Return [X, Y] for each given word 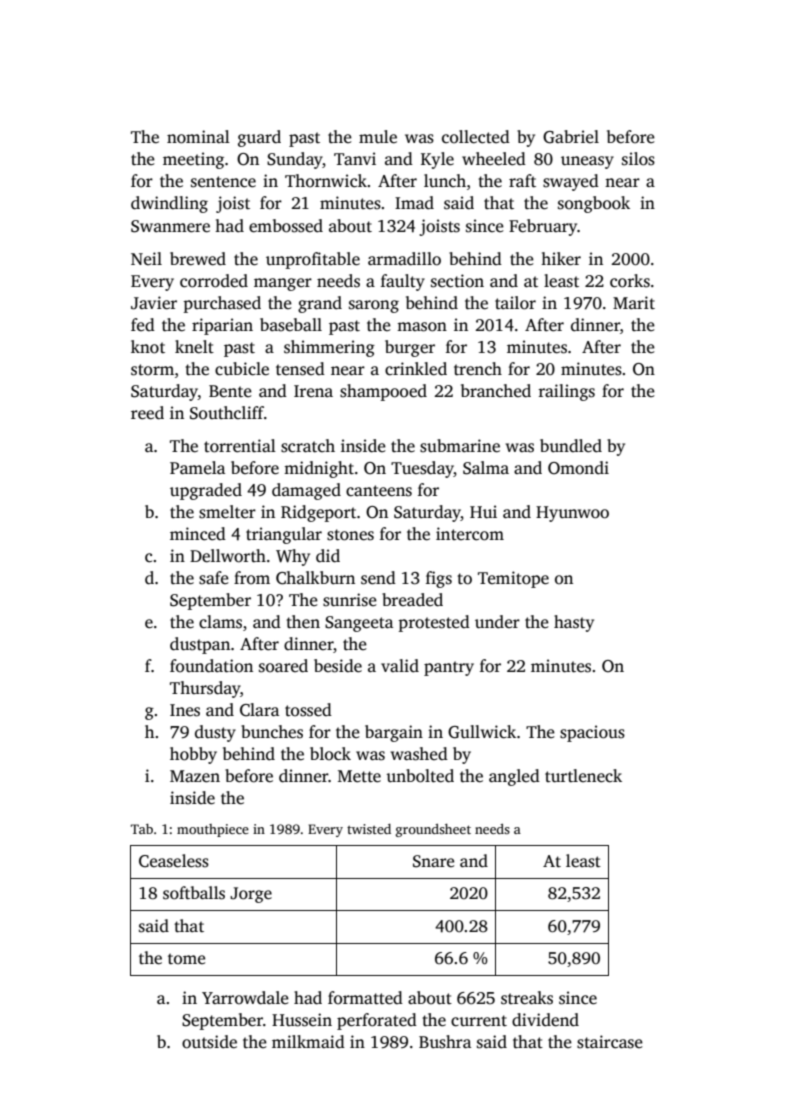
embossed [286, 226]
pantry [449, 668]
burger [410, 348]
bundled [571, 446]
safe [214, 578]
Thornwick [326, 181]
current [479, 1021]
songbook [594, 204]
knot [148, 347]
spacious [592, 733]
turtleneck [583, 776]
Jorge [251, 895]
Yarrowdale [245, 998]
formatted [365, 998]
